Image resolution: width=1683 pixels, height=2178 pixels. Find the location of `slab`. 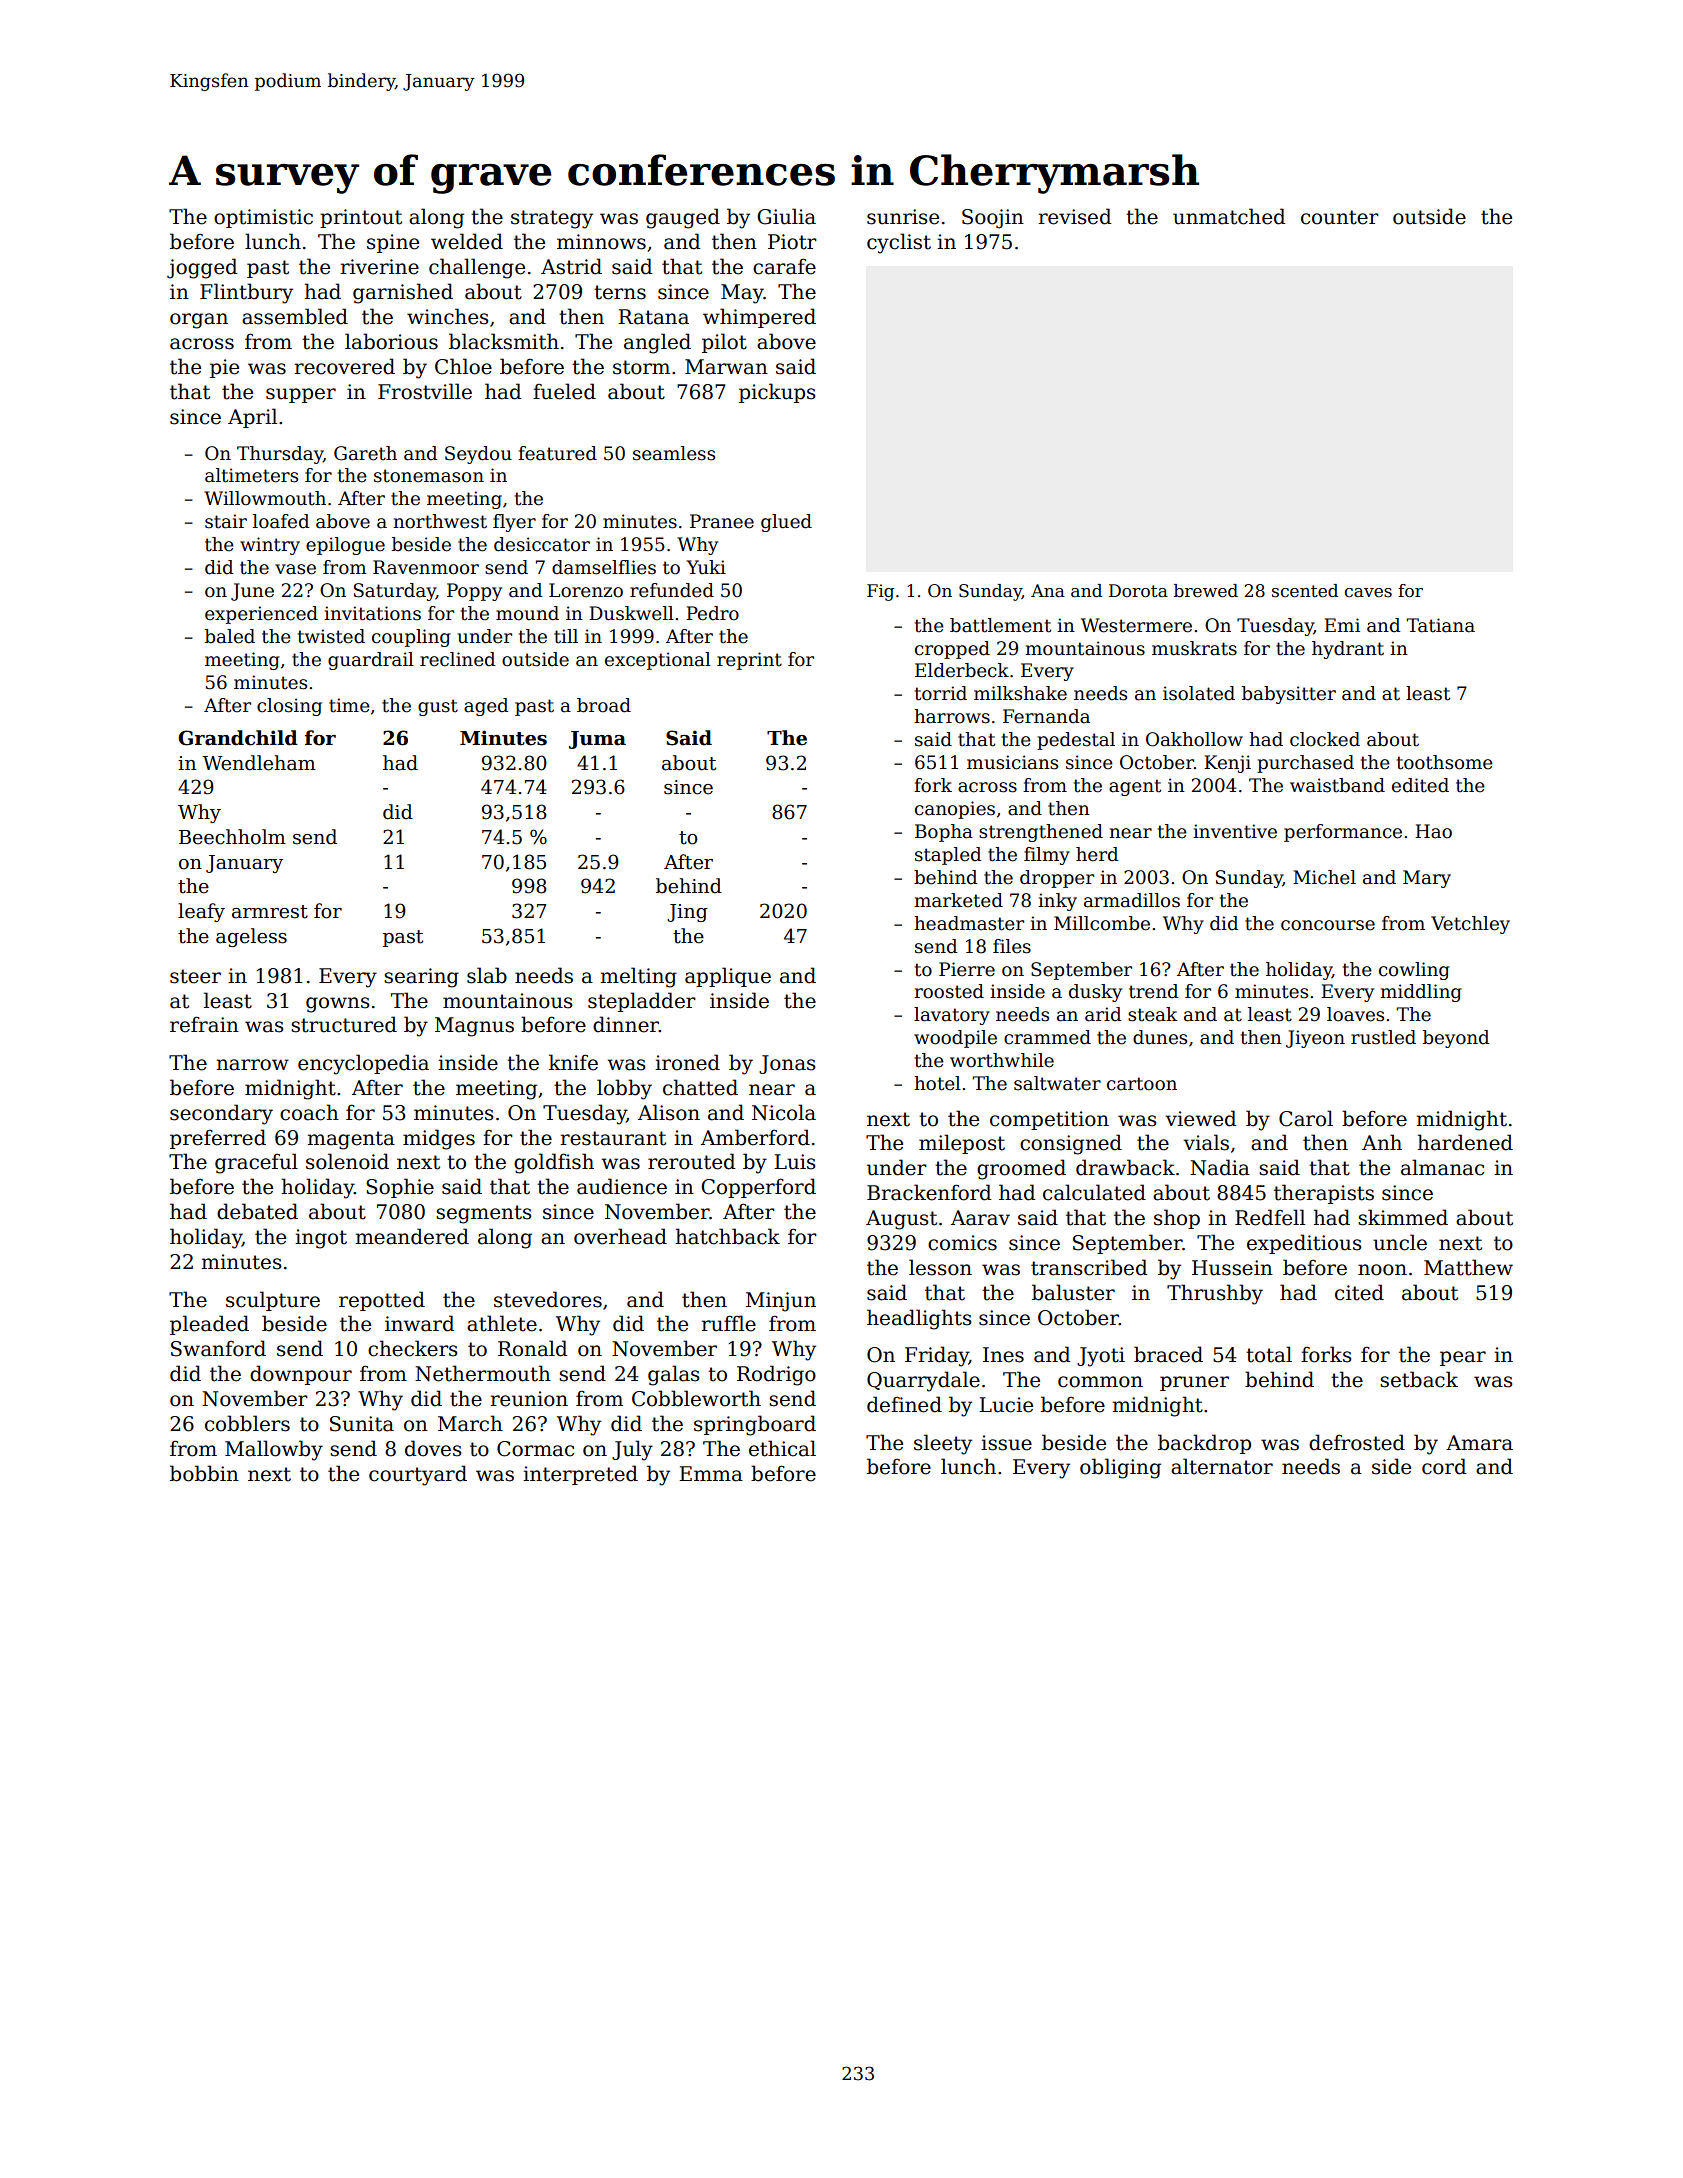

slab is located at coordinates (487, 975).
